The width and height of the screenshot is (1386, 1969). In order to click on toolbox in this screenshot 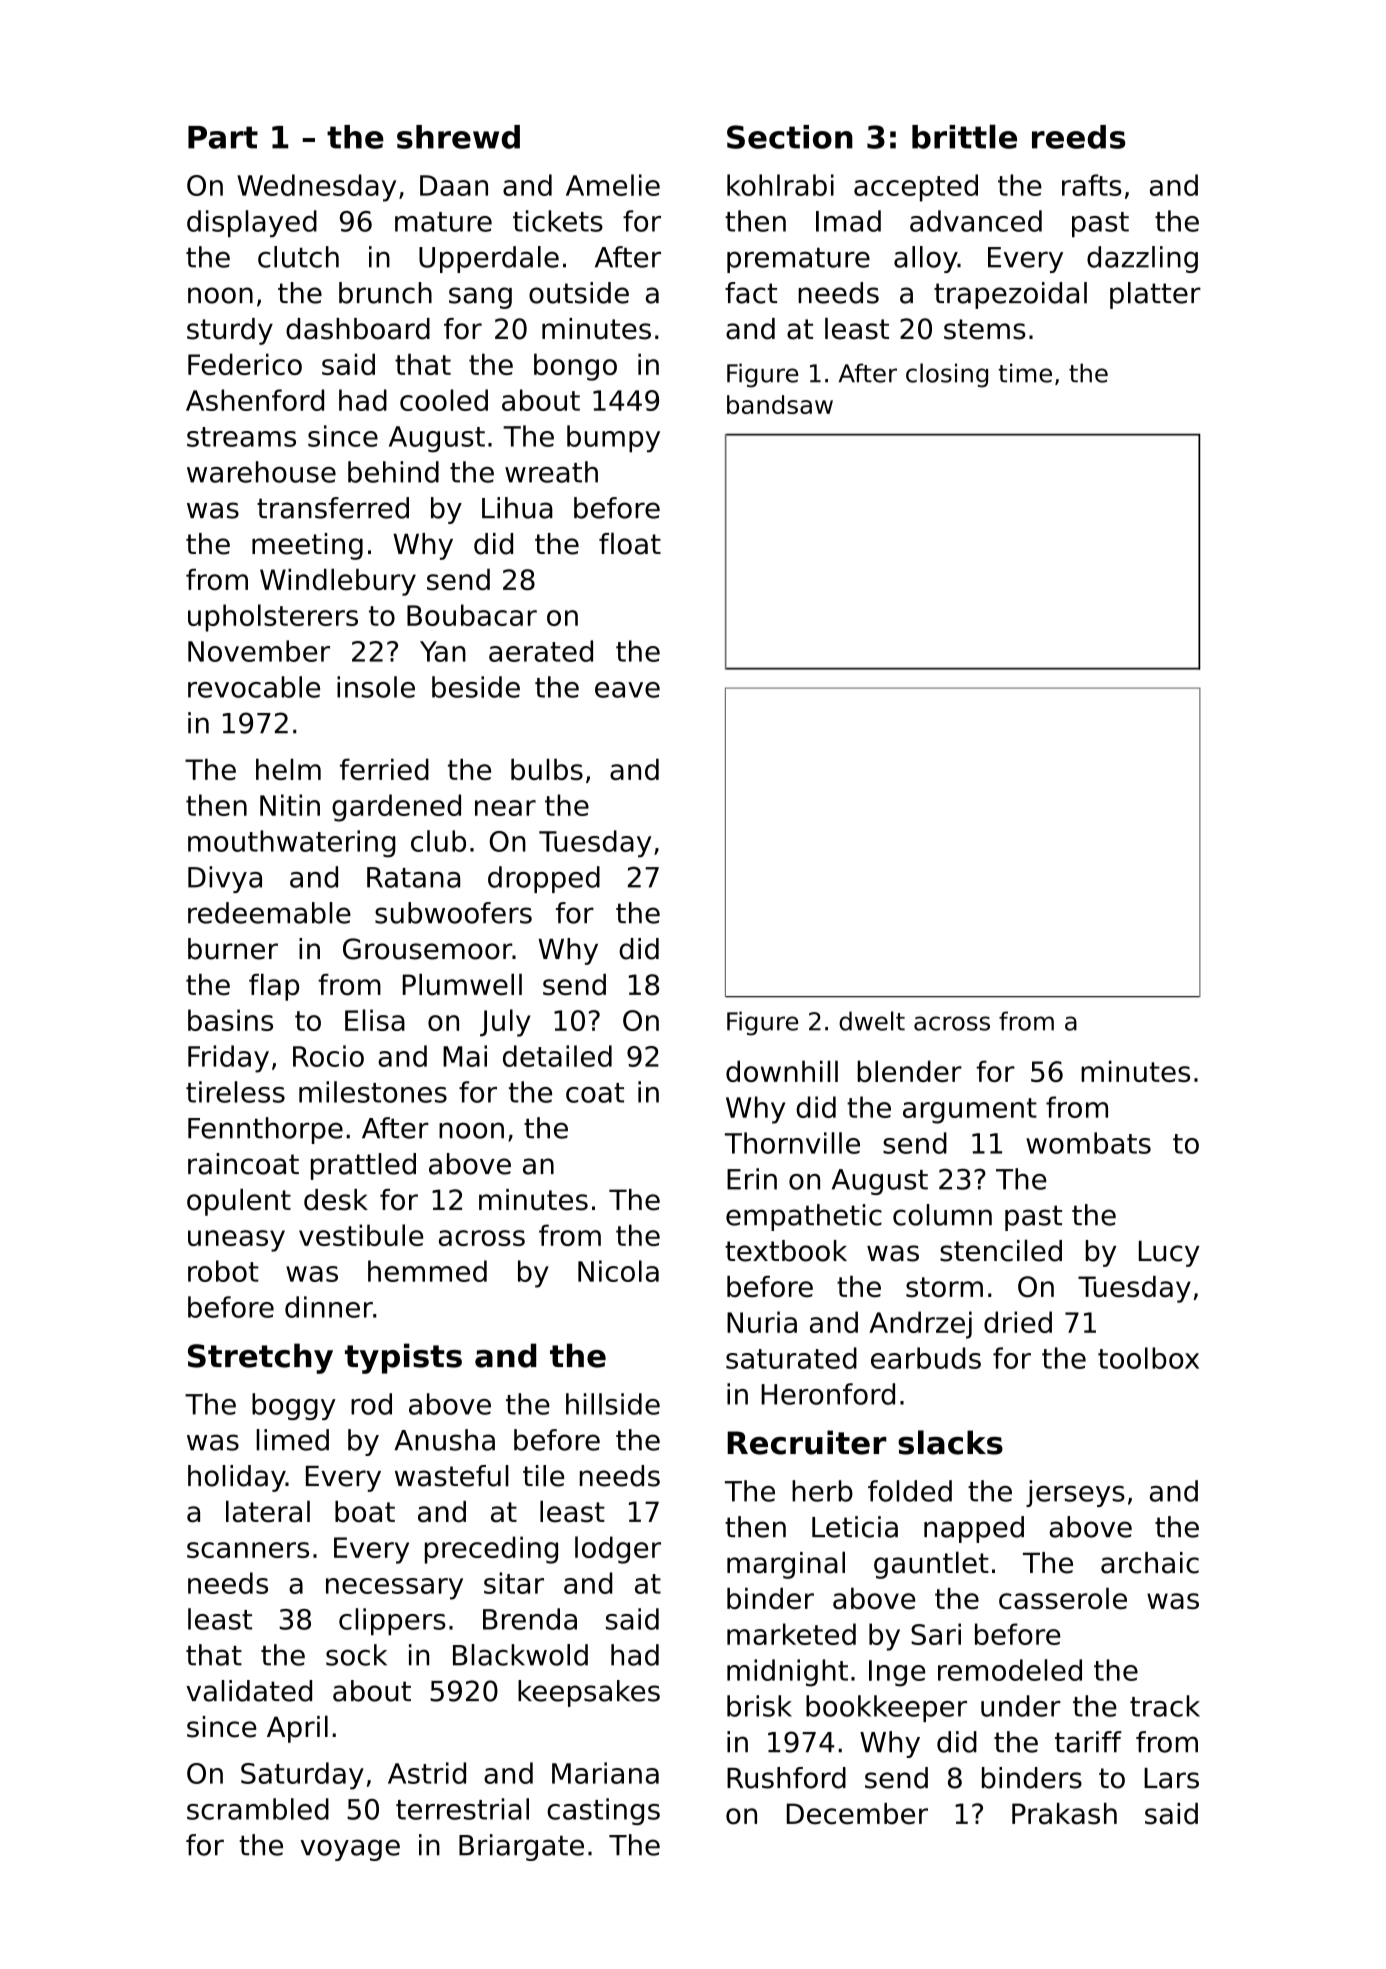, I will do `click(1148, 1358)`.
